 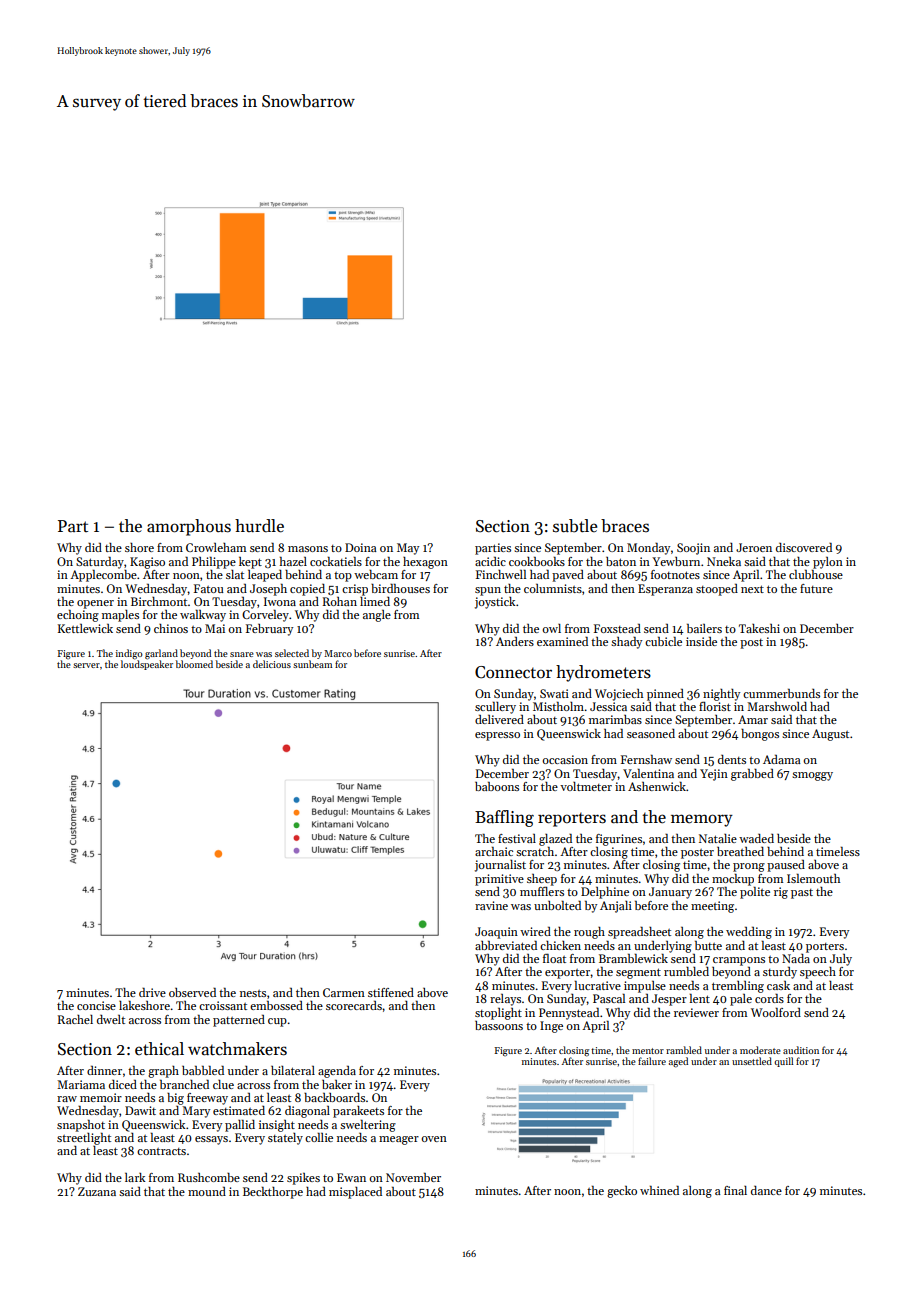 I want to click on future, so click(x=816, y=588).
